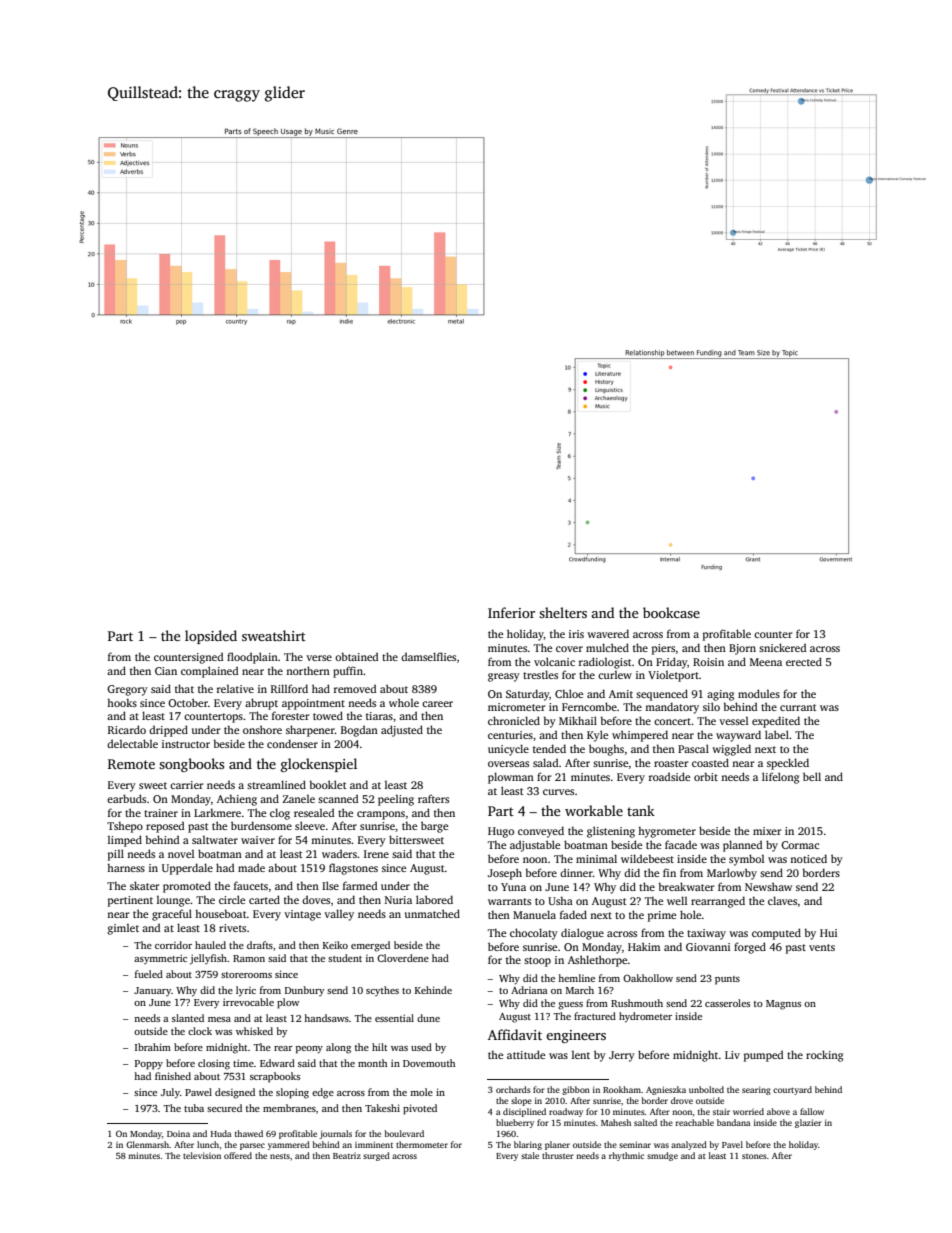 The image size is (952, 1233). I want to click on gibbon, so click(576, 1090).
